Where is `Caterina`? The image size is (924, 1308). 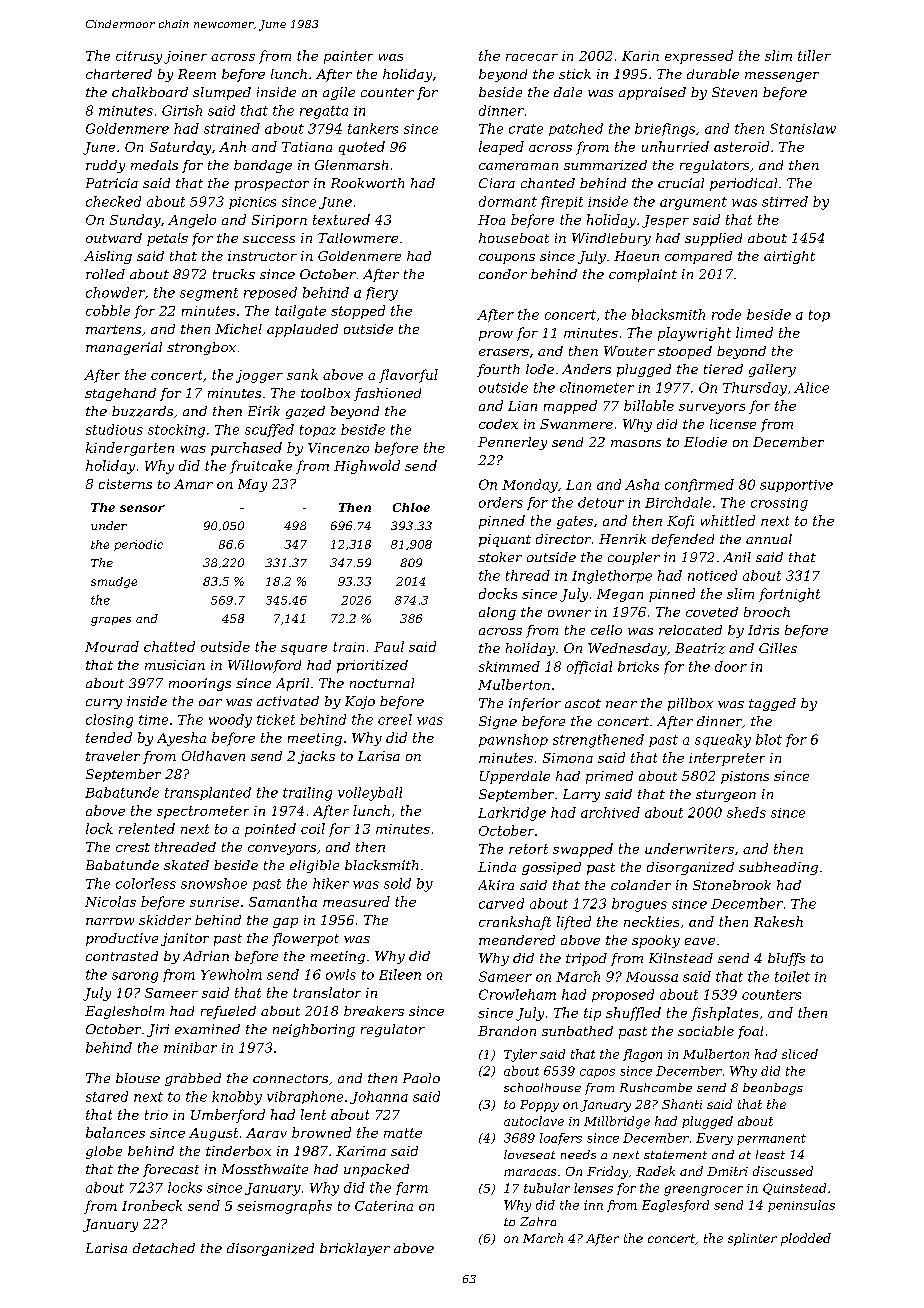
Caterina is located at coordinates (384, 1206).
